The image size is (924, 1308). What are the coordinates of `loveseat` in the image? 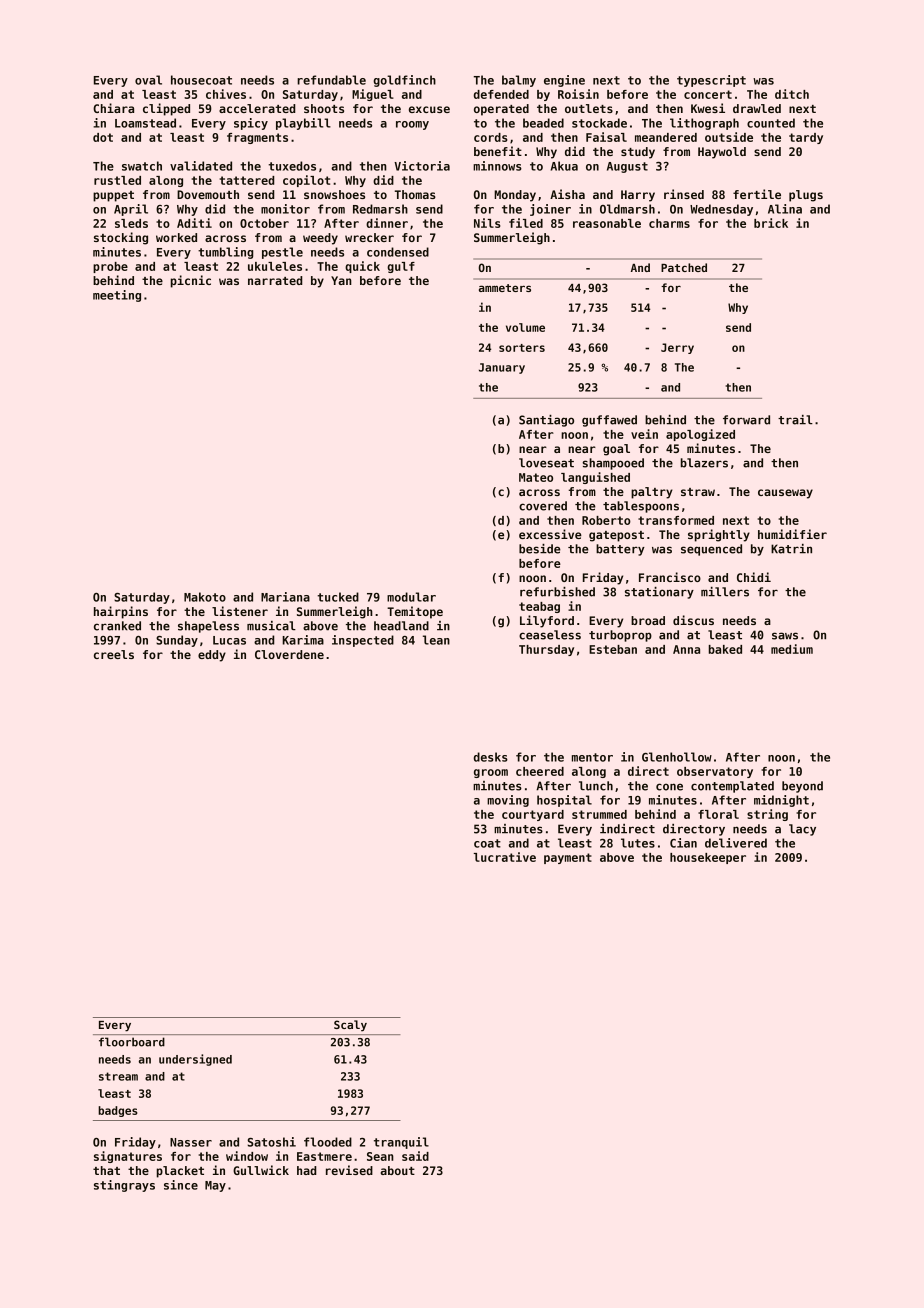 It's located at (546, 463).
